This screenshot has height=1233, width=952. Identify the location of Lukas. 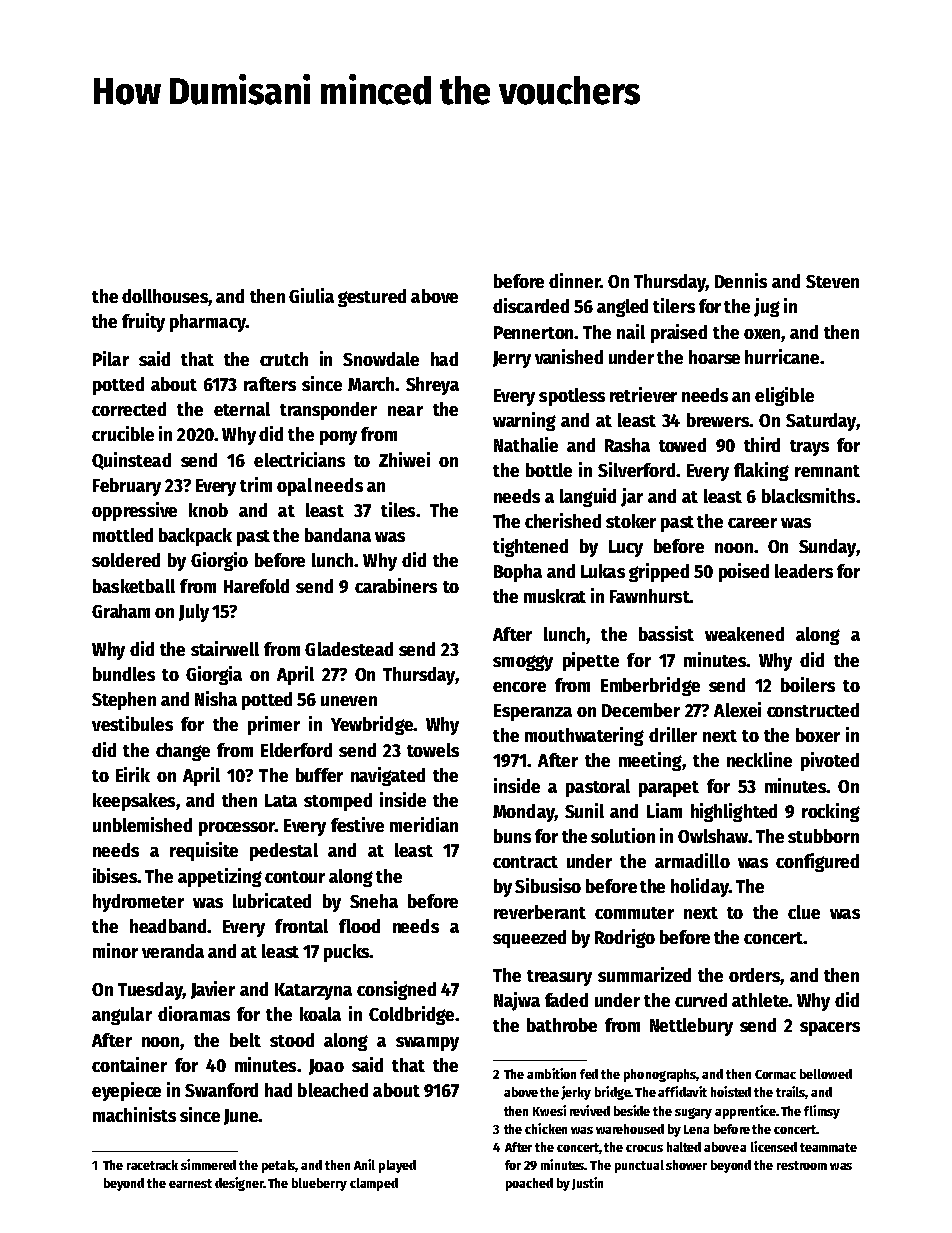
(603, 571).
